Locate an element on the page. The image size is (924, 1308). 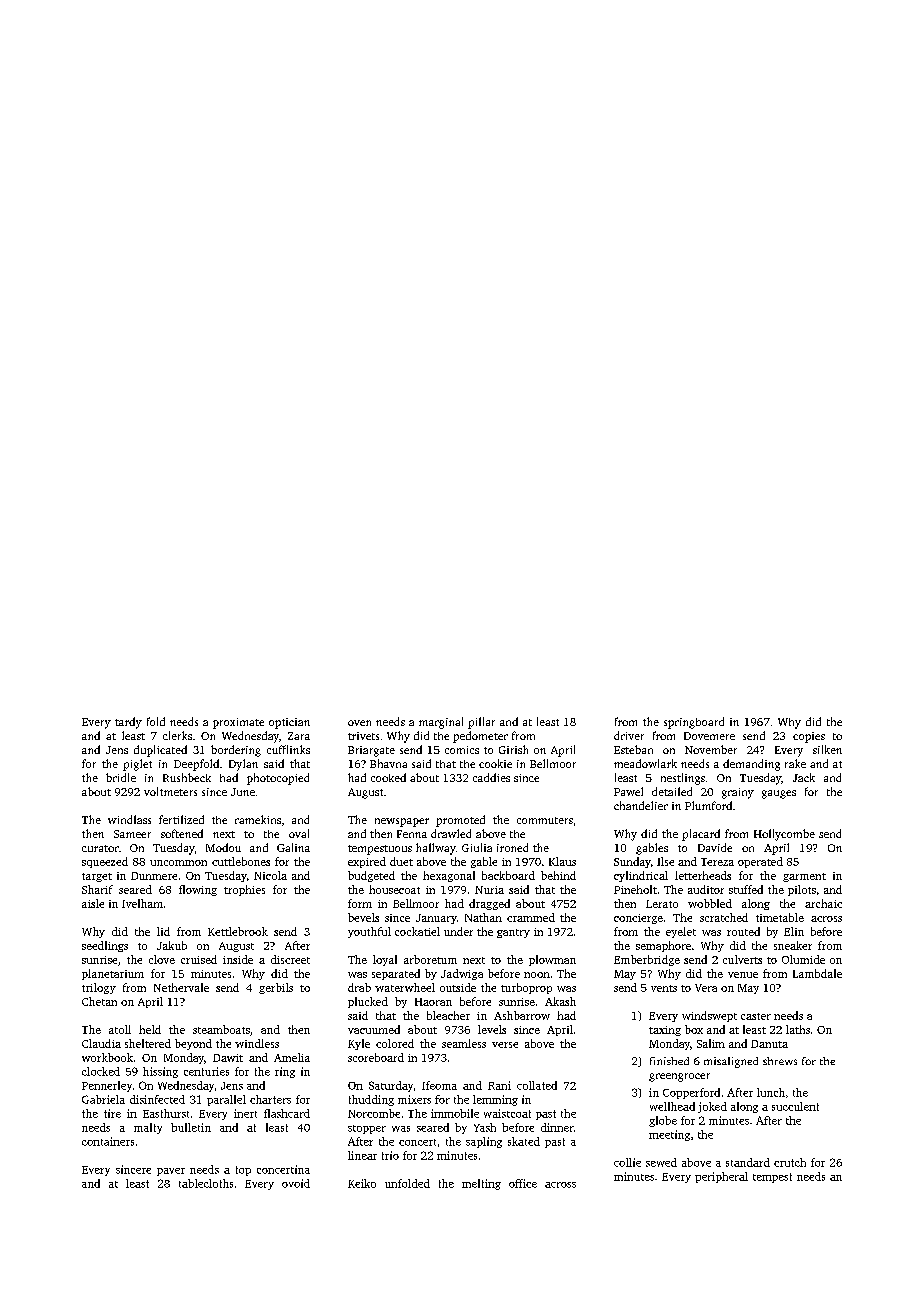
Lambdale is located at coordinates (817, 973).
